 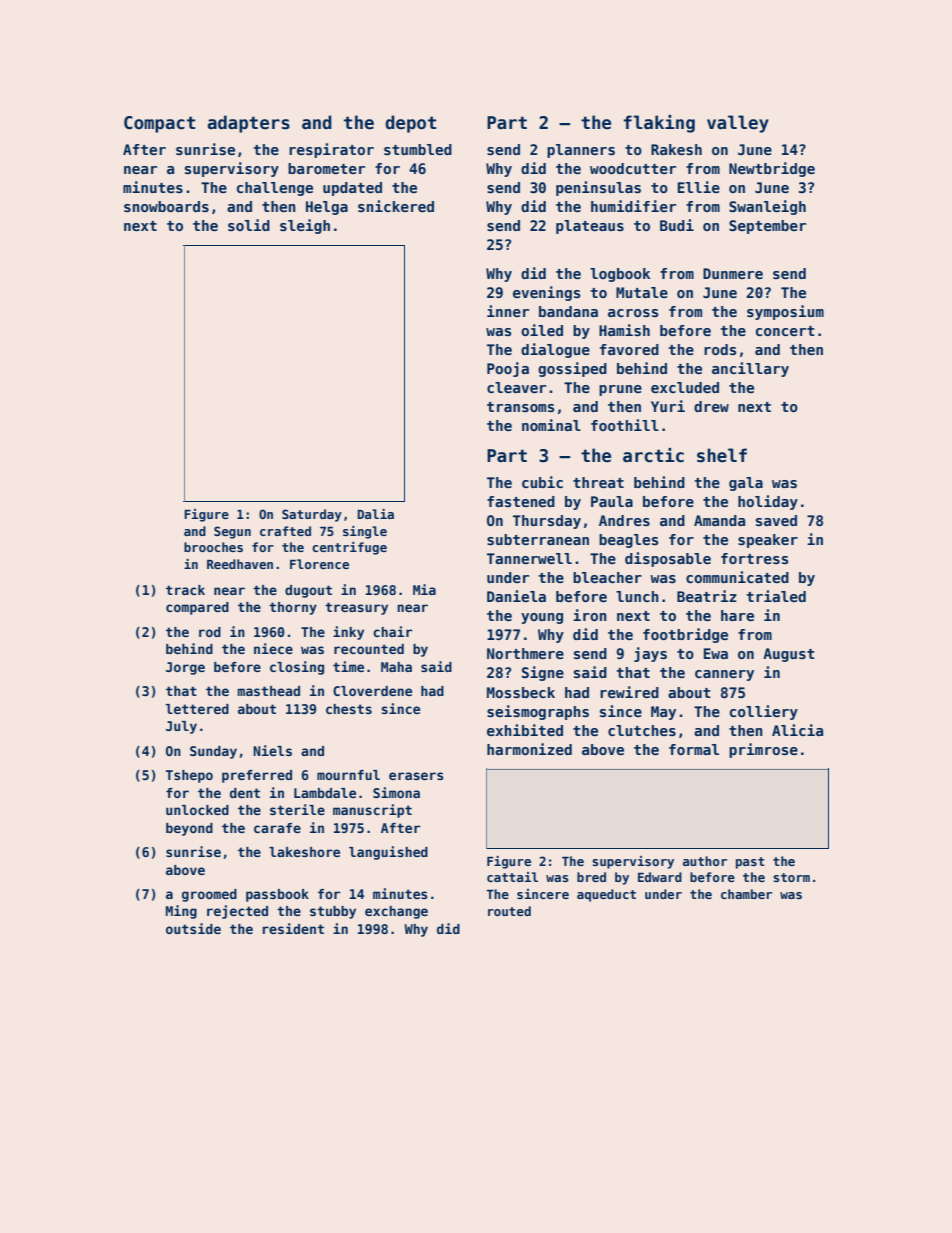 What do you see at coordinates (705, 861) in the document?
I see `author` at bounding box center [705, 861].
